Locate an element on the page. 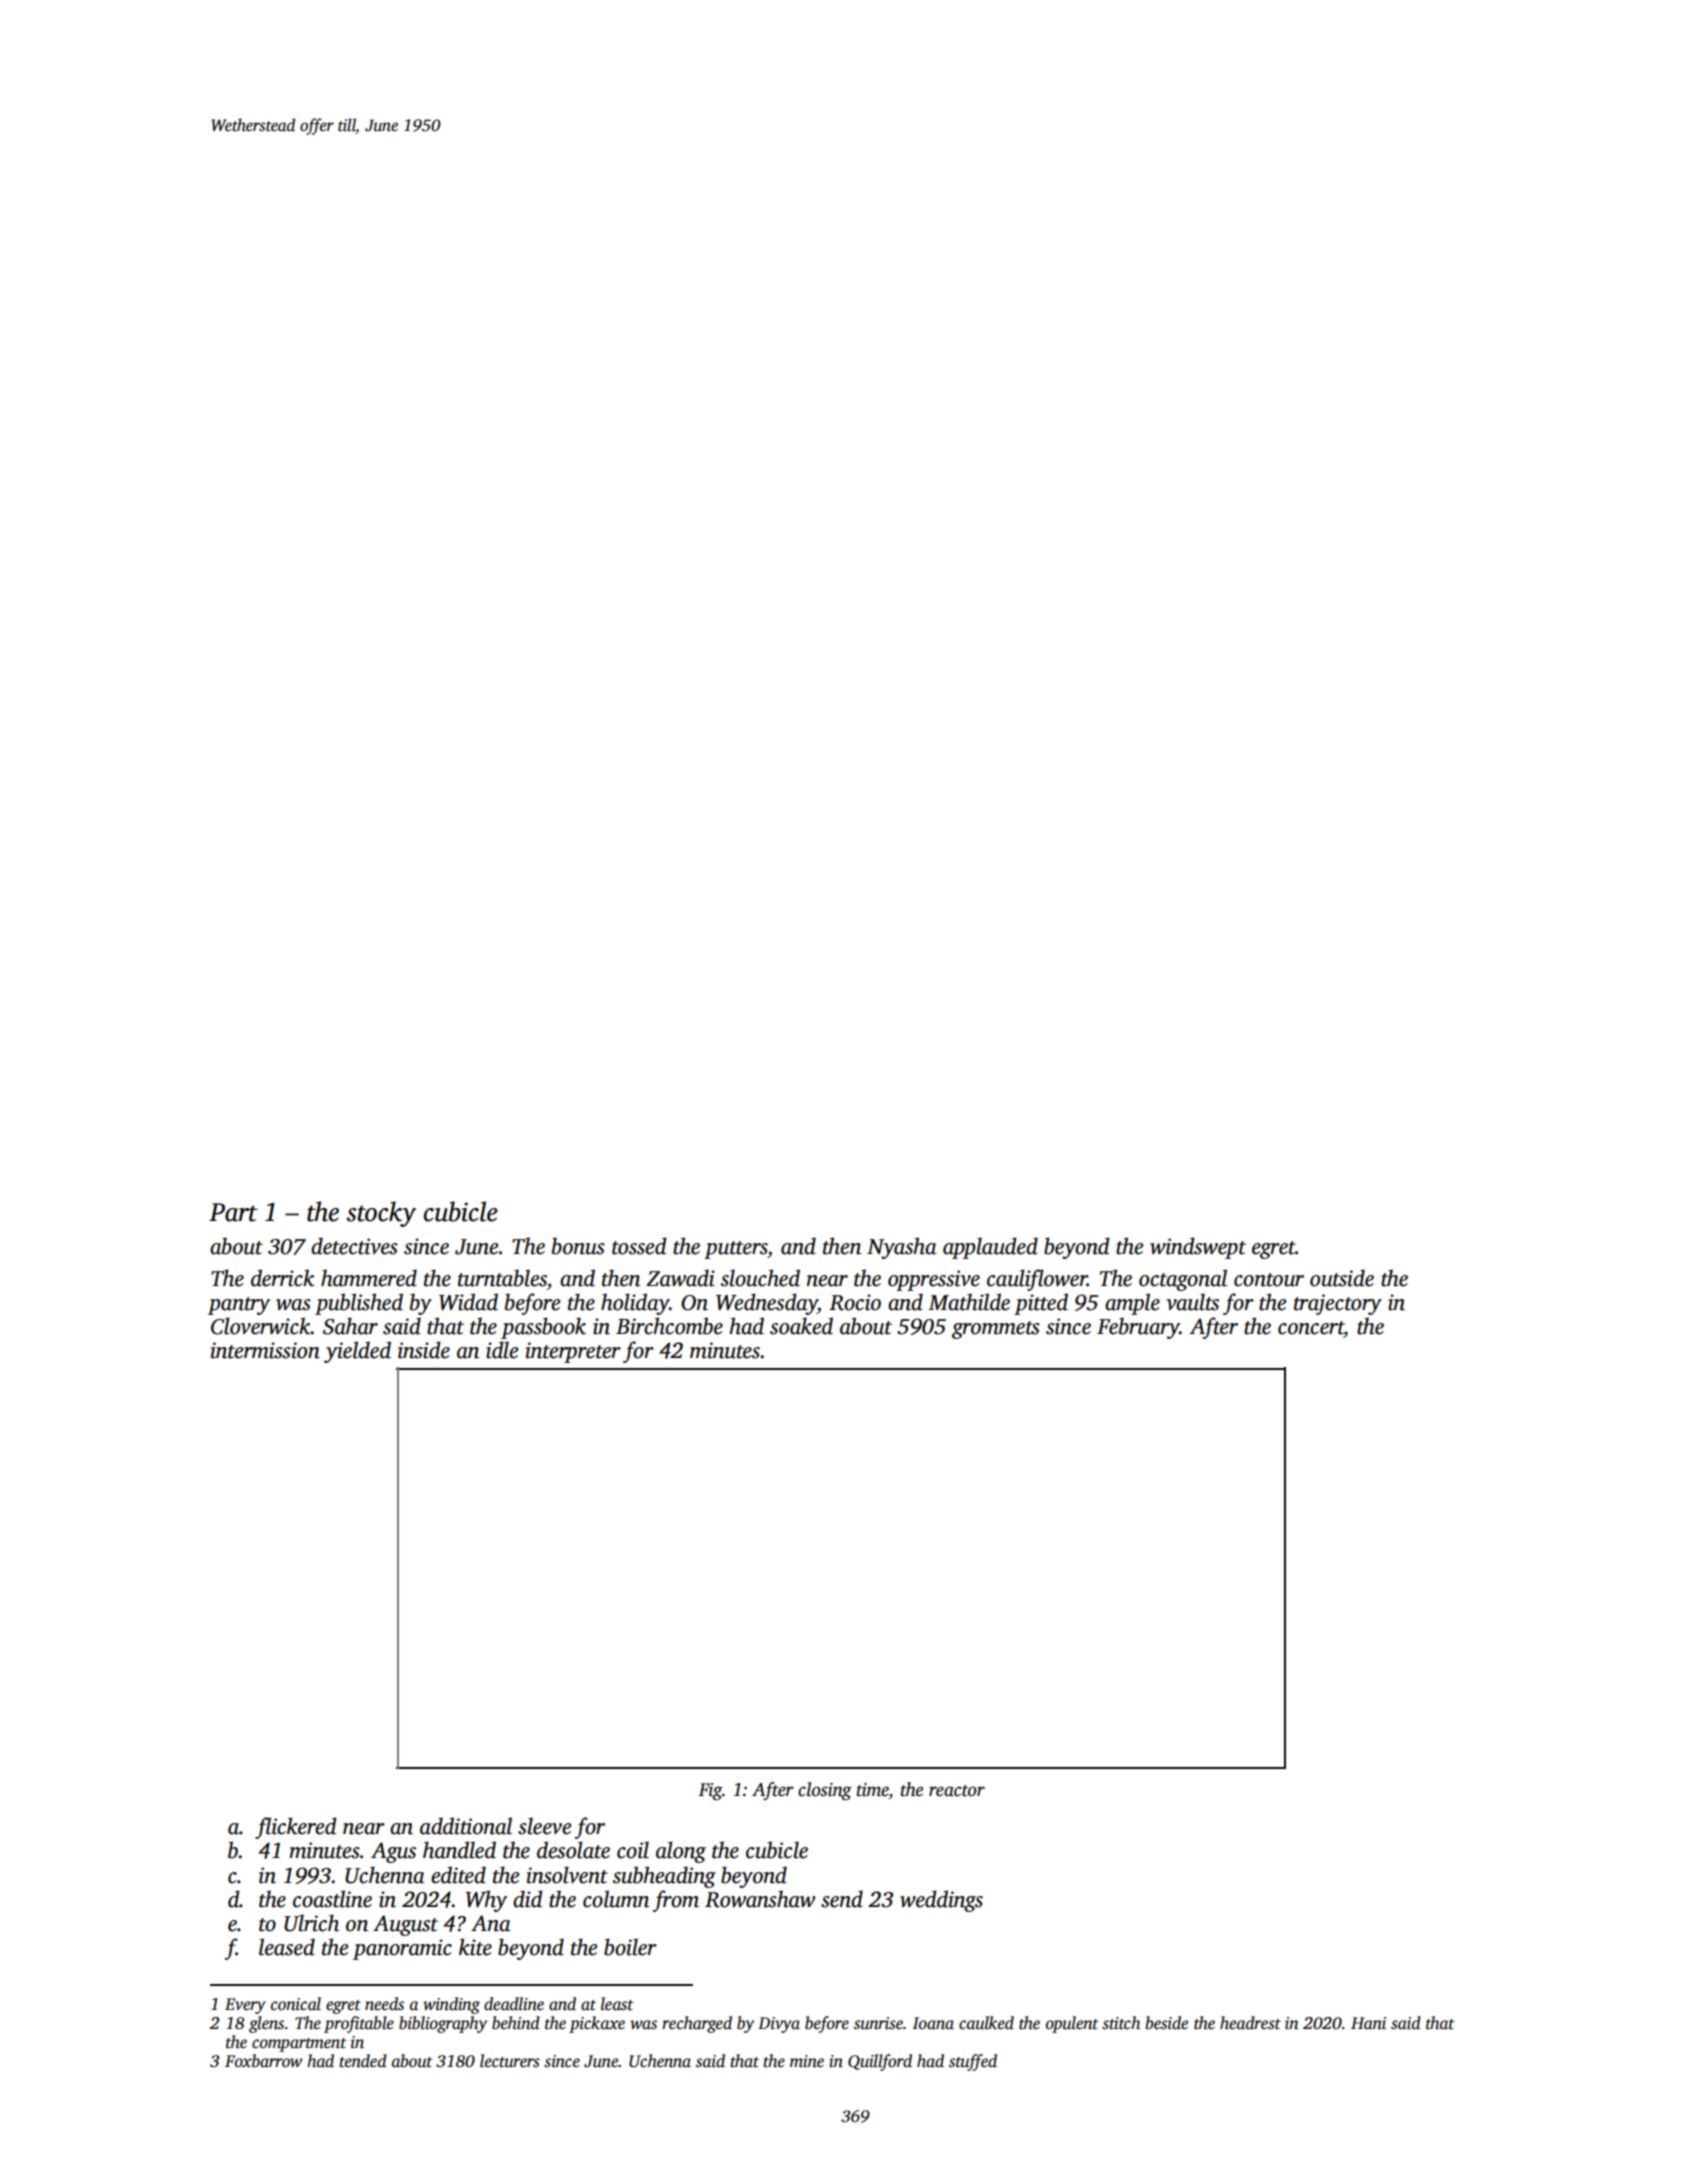  February is located at coordinates (1138, 1328).
